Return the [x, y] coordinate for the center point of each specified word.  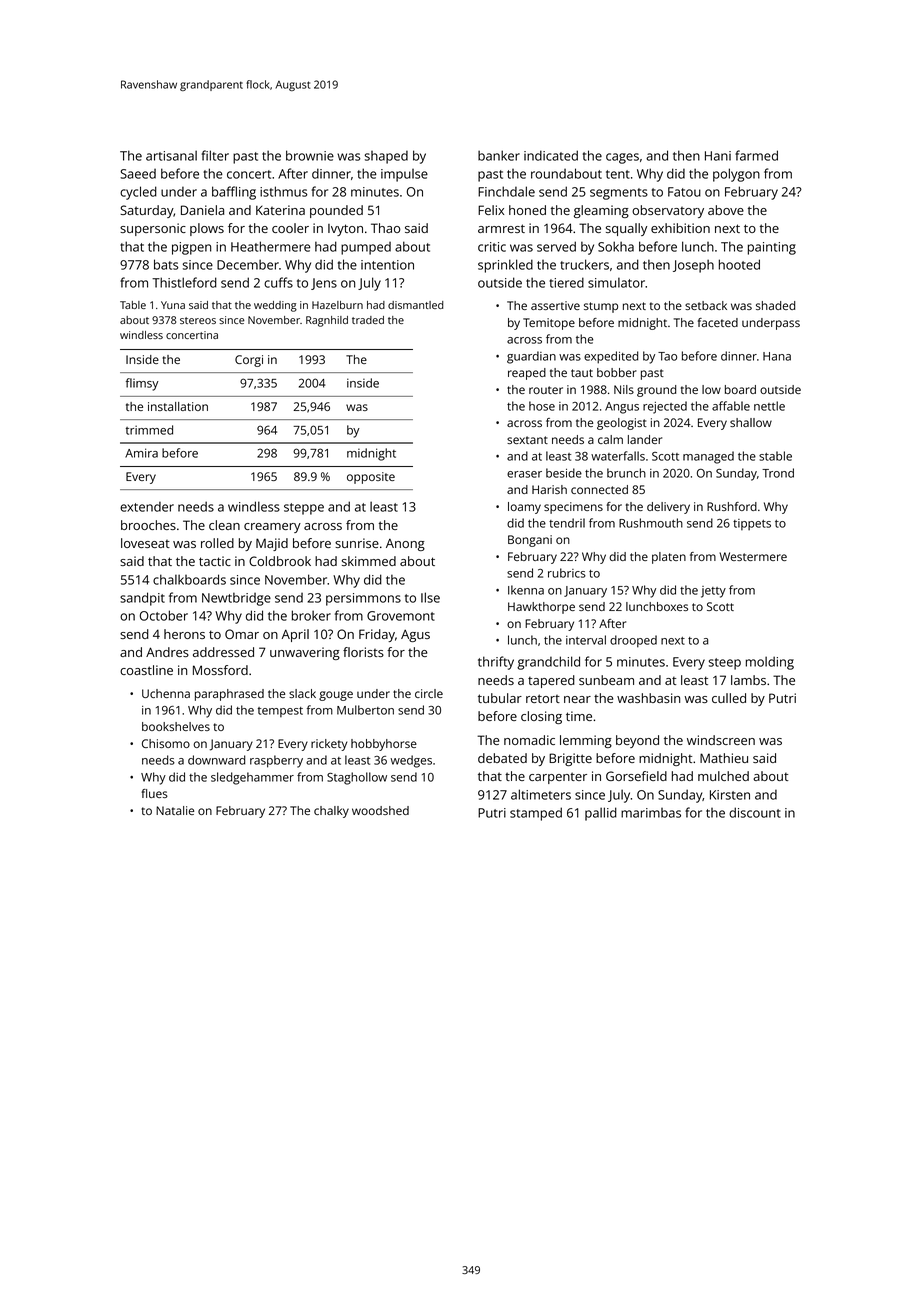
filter [215, 155]
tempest [280, 712]
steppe [304, 509]
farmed [756, 155]
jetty [713, 592]
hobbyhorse [384, 745]
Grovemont [401, 616]
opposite [371, 478]
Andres [167, 652]
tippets [752, 524]
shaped [386, 157]
